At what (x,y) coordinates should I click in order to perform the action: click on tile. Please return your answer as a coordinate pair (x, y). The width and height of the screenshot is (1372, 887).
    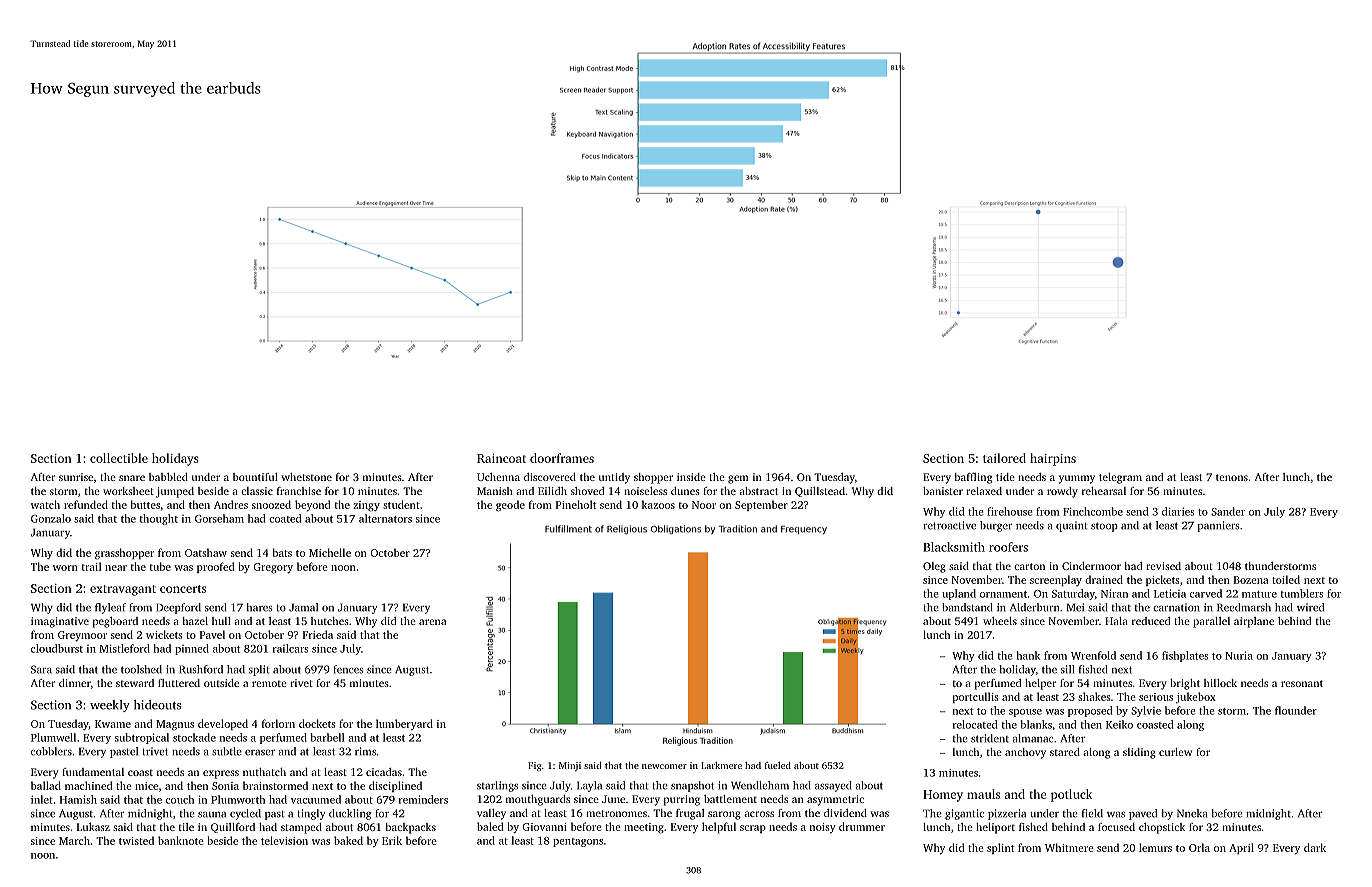
    Looking at the image, I should click on (186, 827).
